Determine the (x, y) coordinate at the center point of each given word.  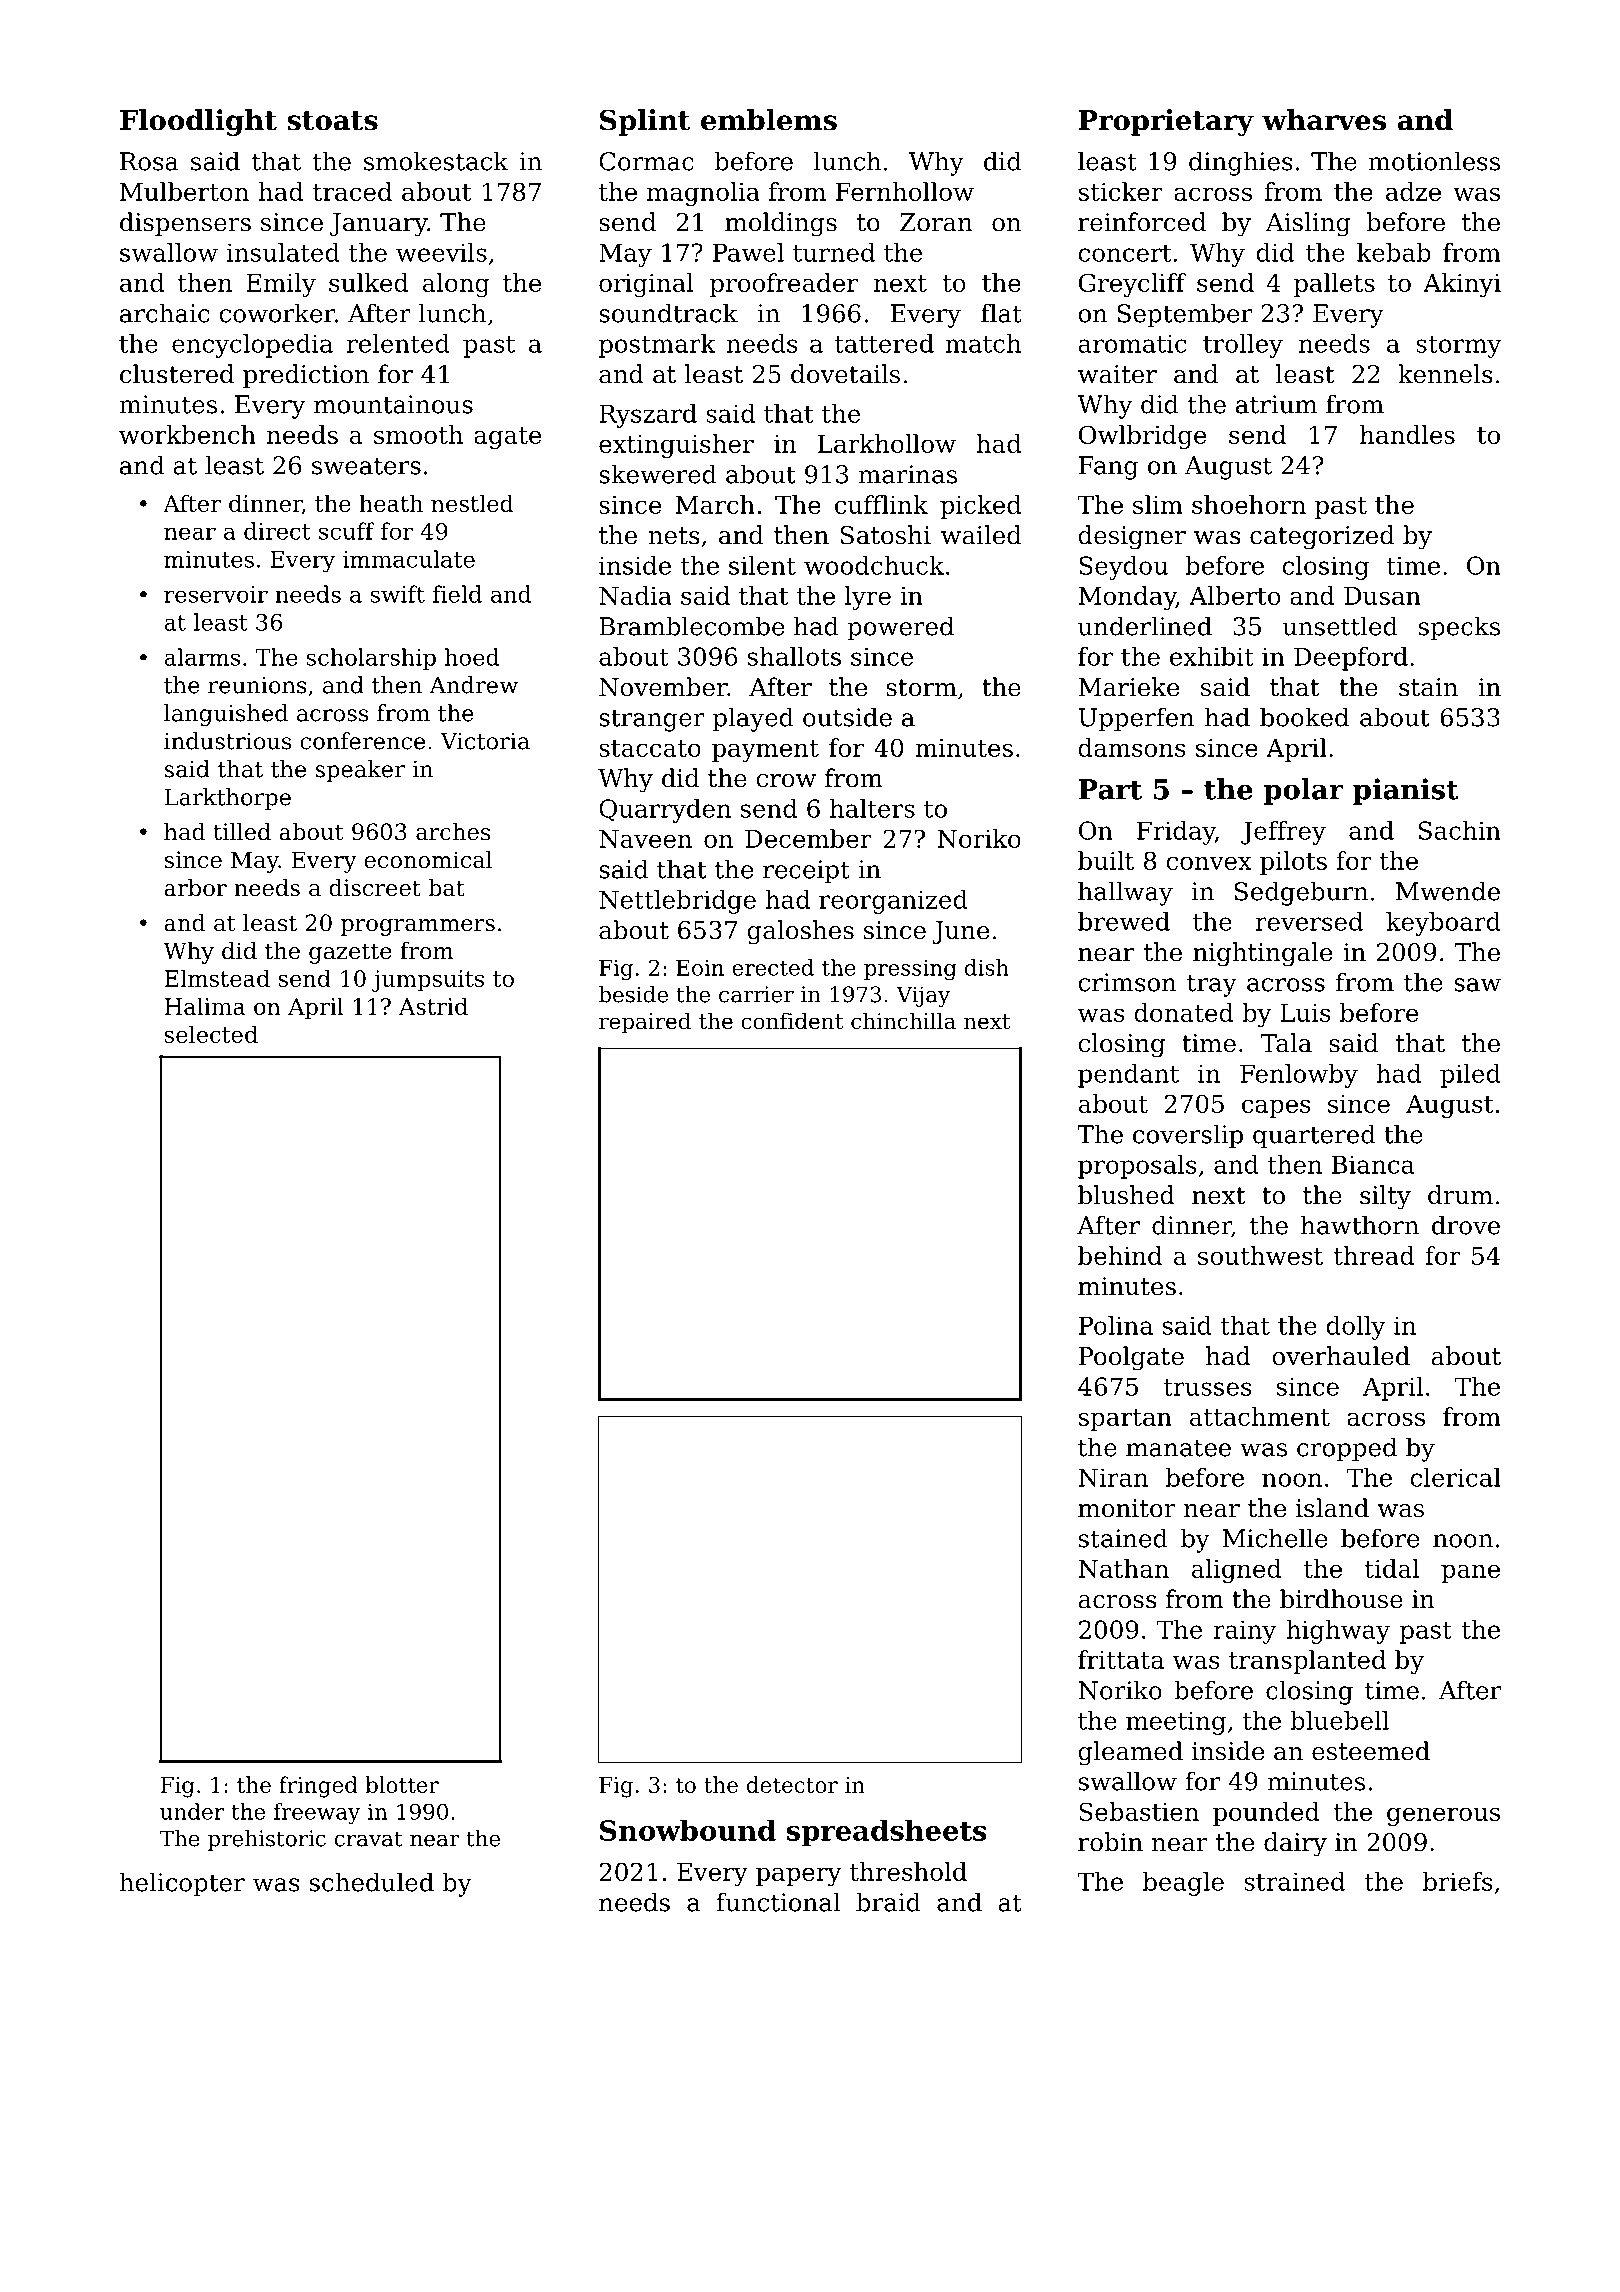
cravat (369, 1839)
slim (1158, 504)
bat (446, 888)
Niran (1113, 1477)
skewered (658, 474)
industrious (227, 741)
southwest (1260, 1255)
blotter (402, 1784)
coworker (277, 313)
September (1185, 315)
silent (762, 565)
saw (1477, 985)
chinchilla (903, 1021)
